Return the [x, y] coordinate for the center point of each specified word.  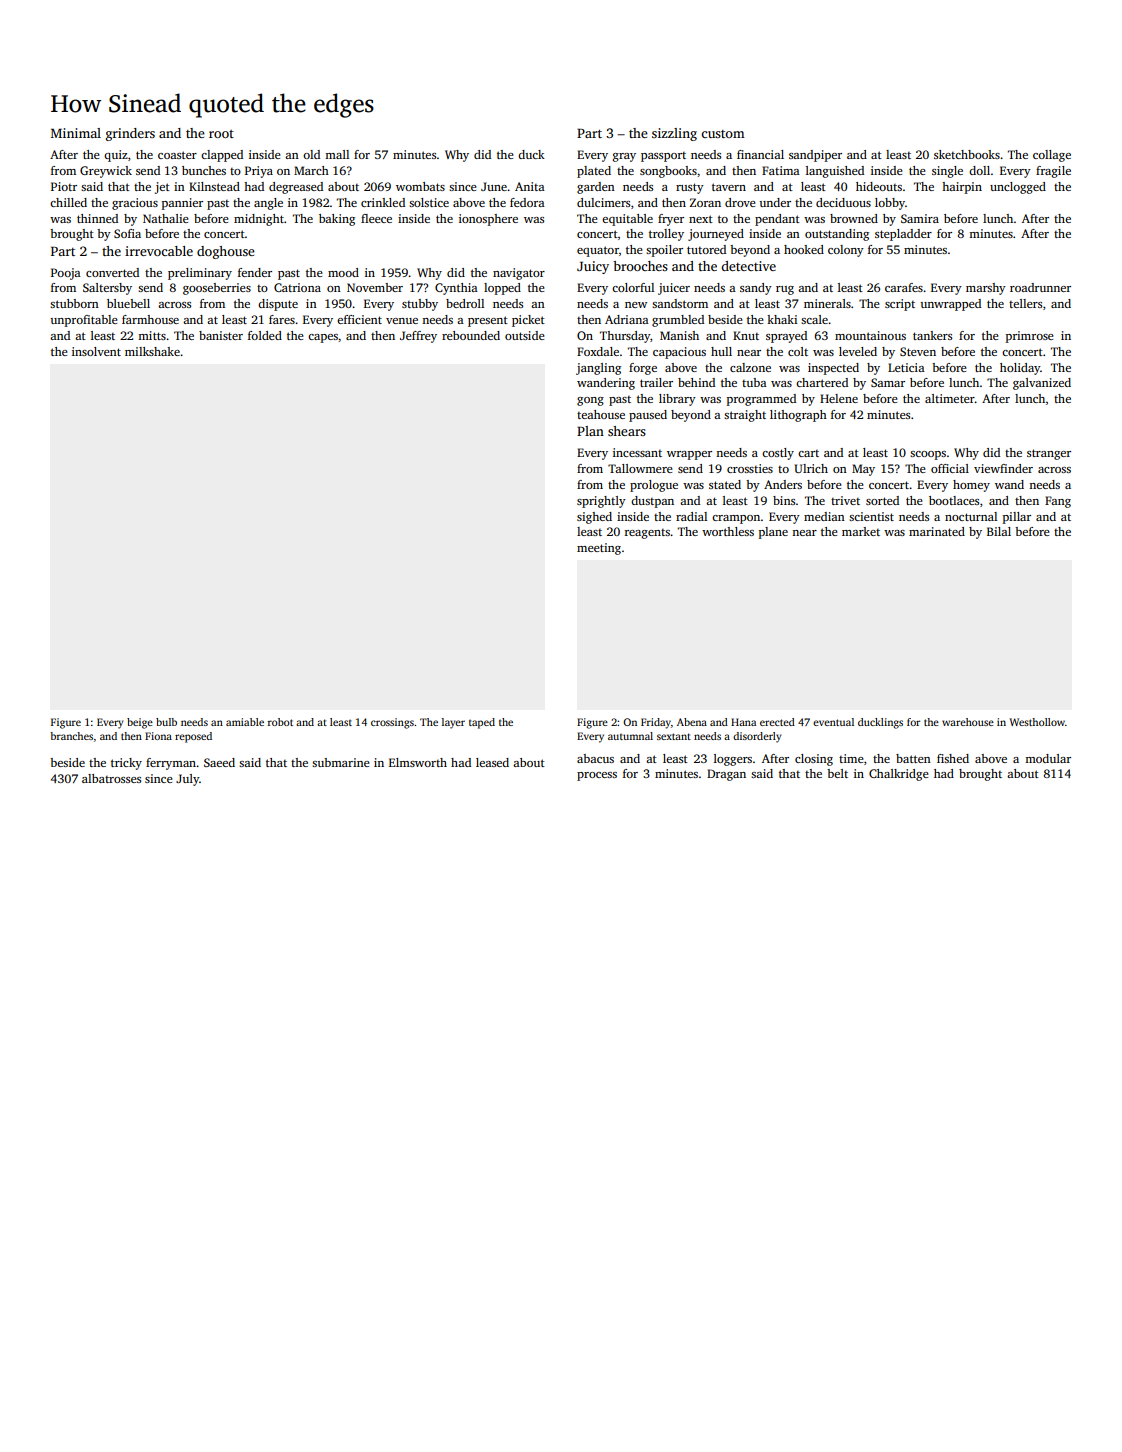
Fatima [781, 170]
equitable [627, 220]
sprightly [601, 502]
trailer [656, 382]
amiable [245, 722]
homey [971, 486]
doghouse [226, 252]
